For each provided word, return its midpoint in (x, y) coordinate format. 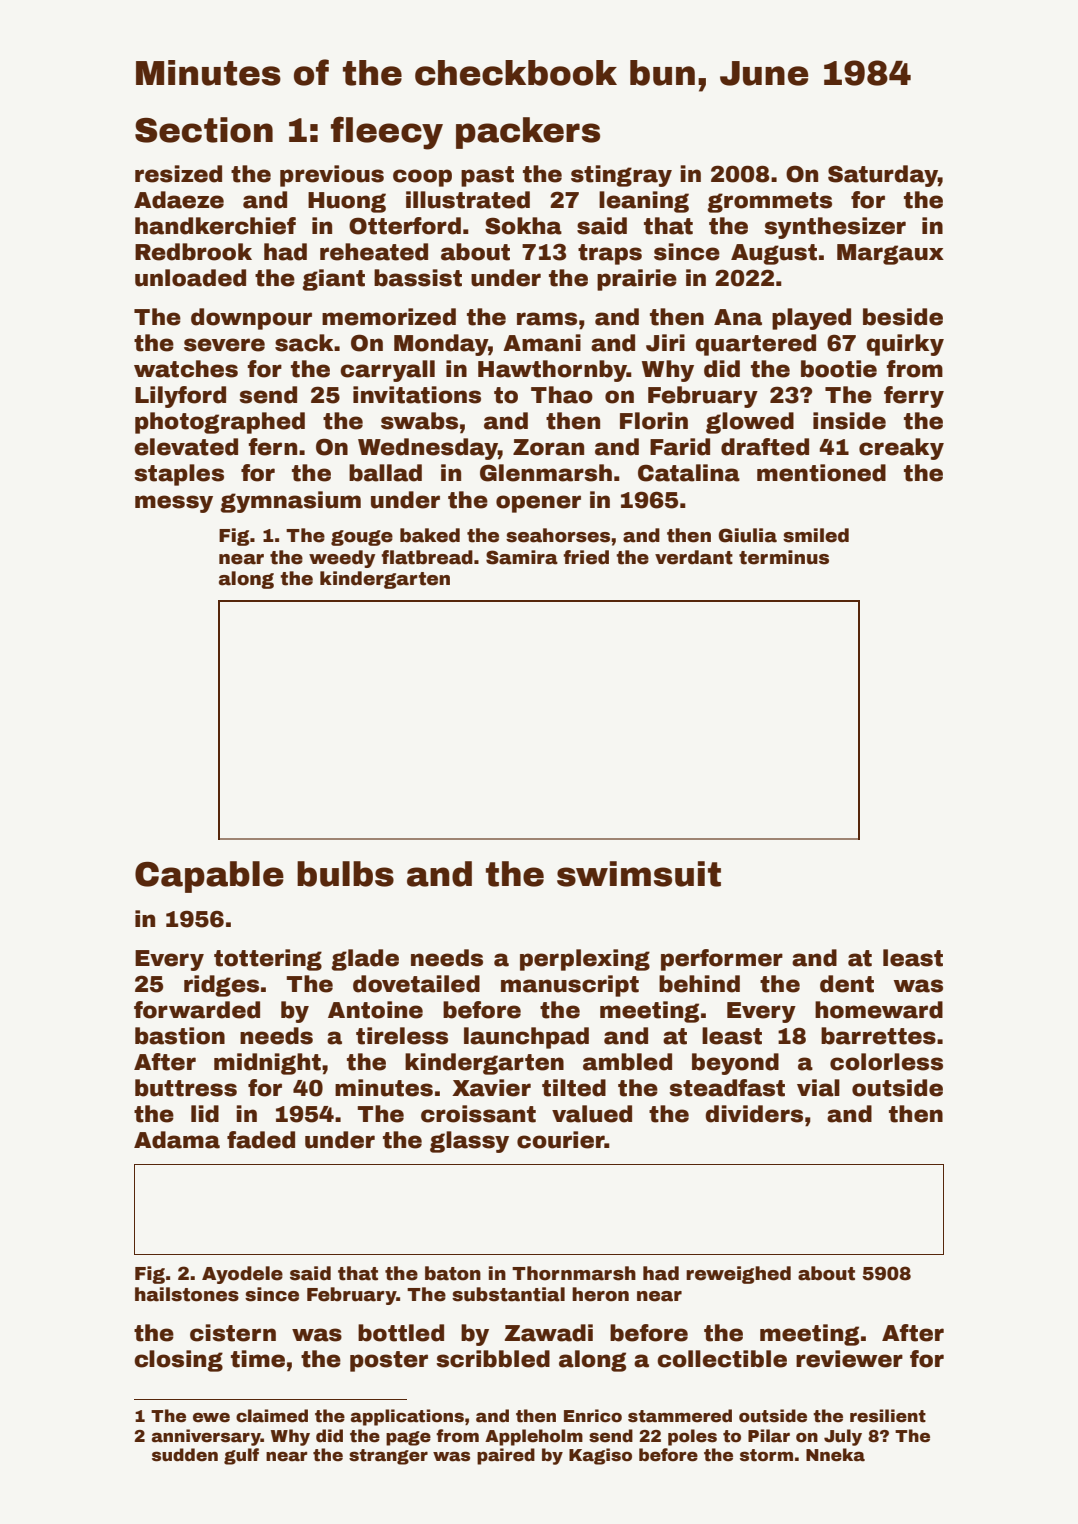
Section (204, 130)
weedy (342, 559)
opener (538, 504)
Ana (738, 317)
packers (528, 133)
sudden (185, 1455)
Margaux (890, 254)
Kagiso (600, 1456)
